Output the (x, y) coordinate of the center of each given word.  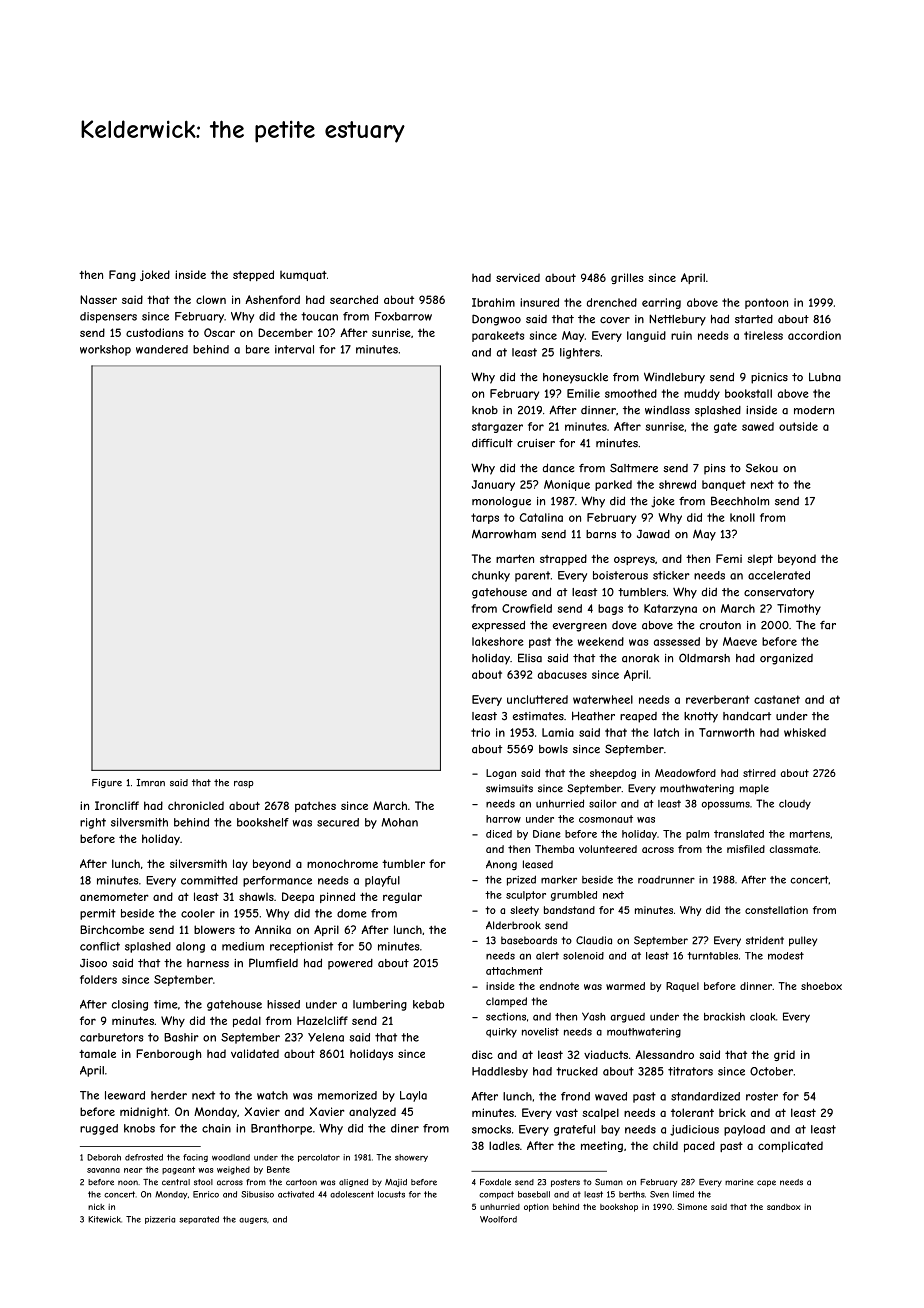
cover (615, 320)
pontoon (766, 303)
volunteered (608, 849)
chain (216, 1128)
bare (258, 349)
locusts (391, 1194)
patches (315, 807)
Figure (107, 783)
